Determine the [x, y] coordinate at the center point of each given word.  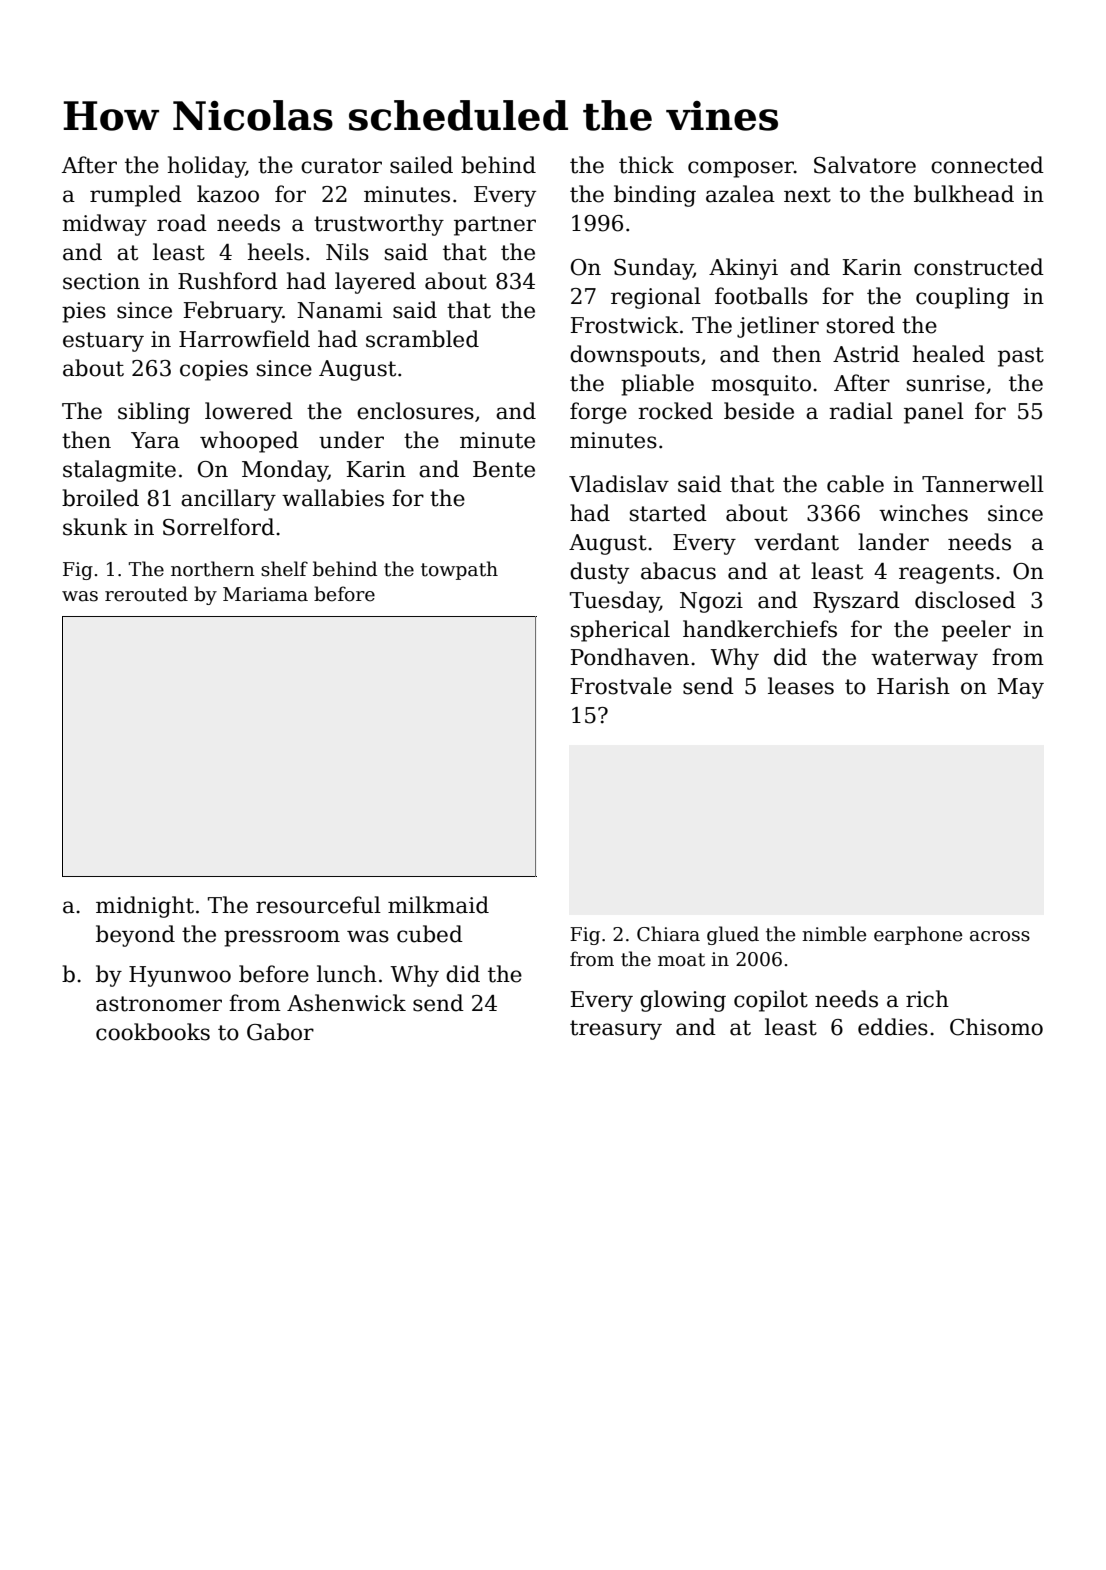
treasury [616, 1030]
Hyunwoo [180, 976]
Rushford [228, 281]
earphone [918, 935]
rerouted [146, 594]
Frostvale [621, 686]
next [807, 195]
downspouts [635, 356]
